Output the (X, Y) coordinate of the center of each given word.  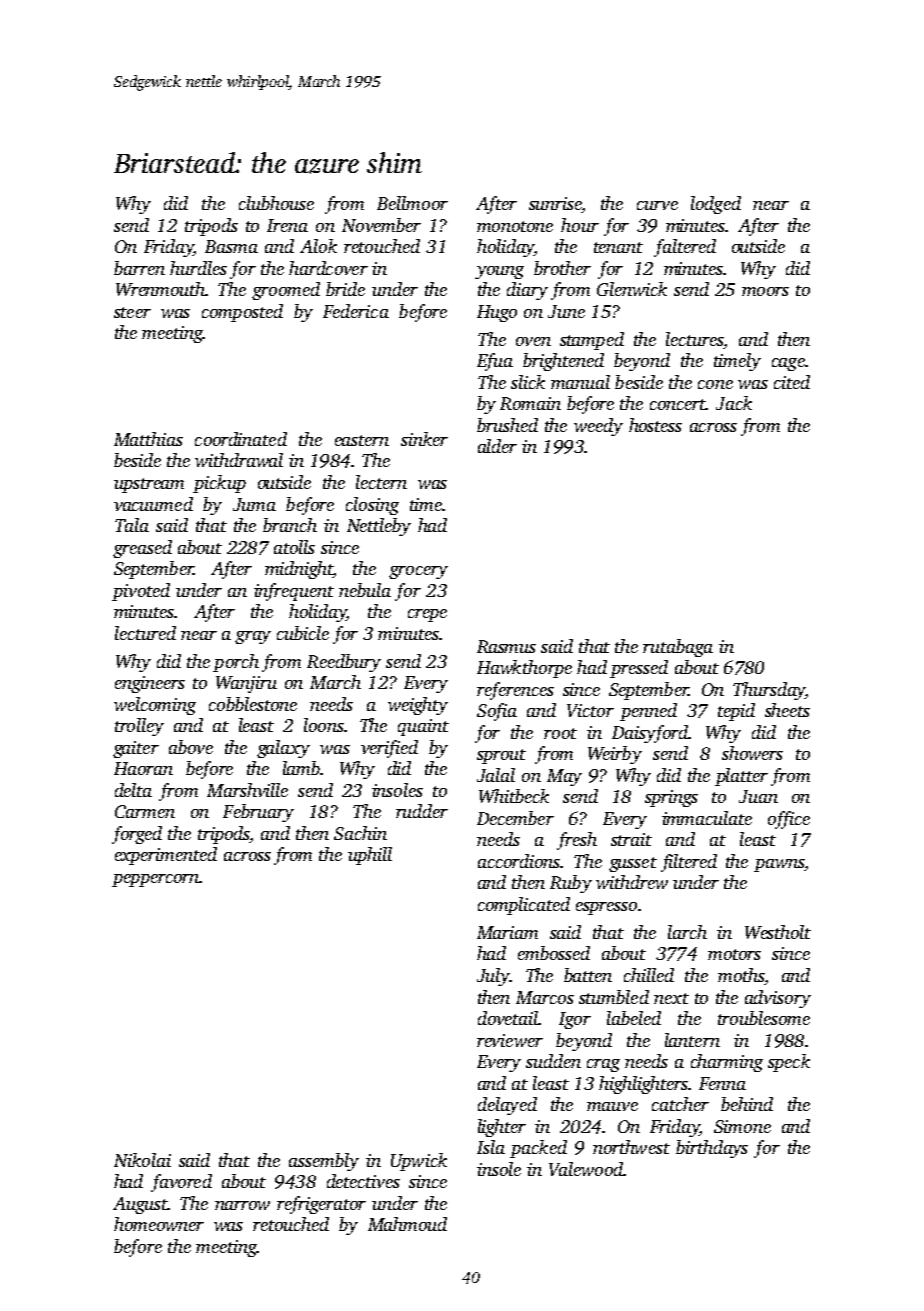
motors (734, 954)
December (515, 818)
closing (372, 506)
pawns (779, 865)
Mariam (507, 932)
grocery (418, 572)
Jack (734, 403)
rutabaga (678, 648)
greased (142, 549)
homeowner (159, 1224)
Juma (254, 504)
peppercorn (156, 880)
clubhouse (276, 203)
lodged (716, 205)
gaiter (136, 749)
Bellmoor (412, 203)
